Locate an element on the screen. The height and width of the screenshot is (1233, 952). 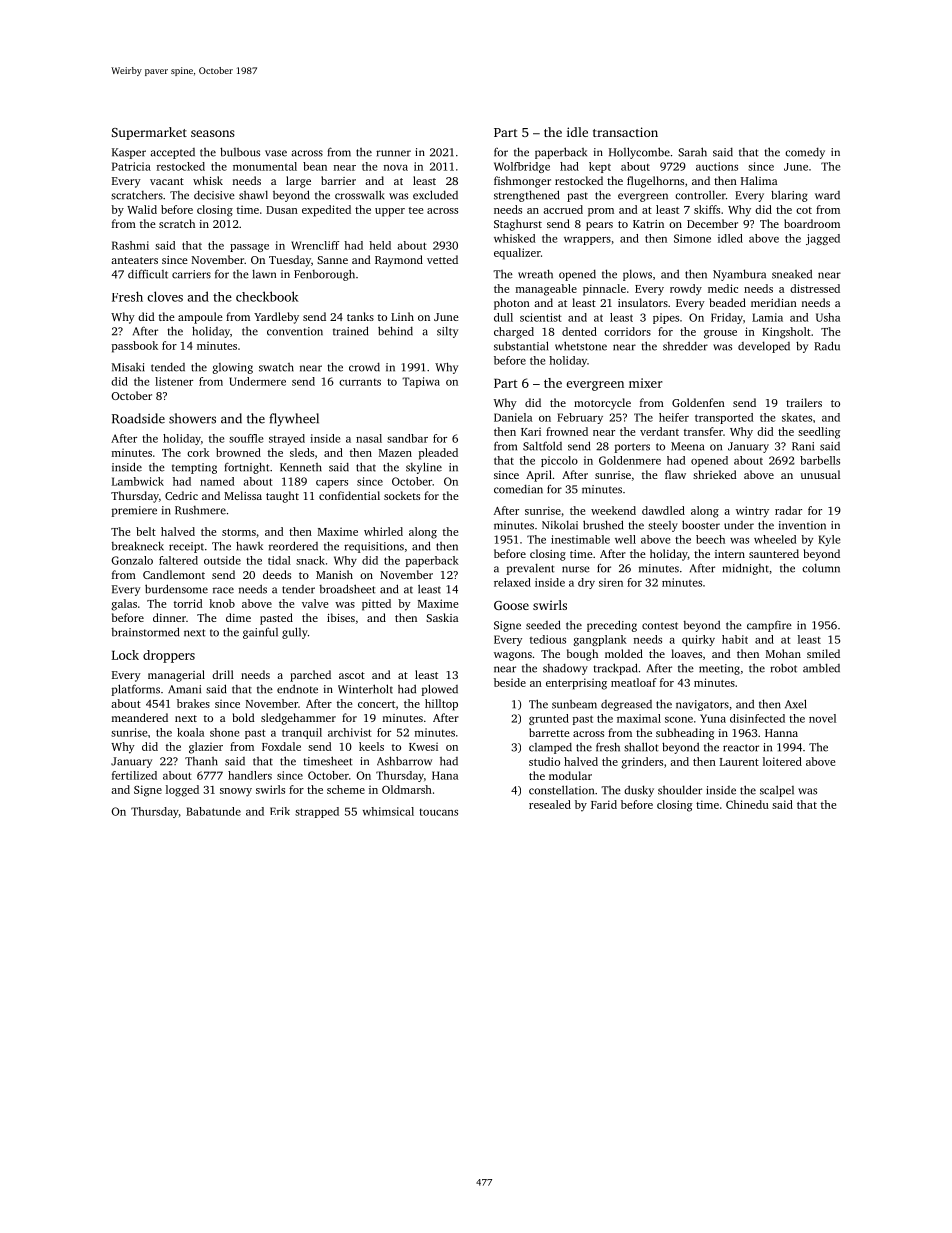
Rani is located at coordinates (803, 446).
